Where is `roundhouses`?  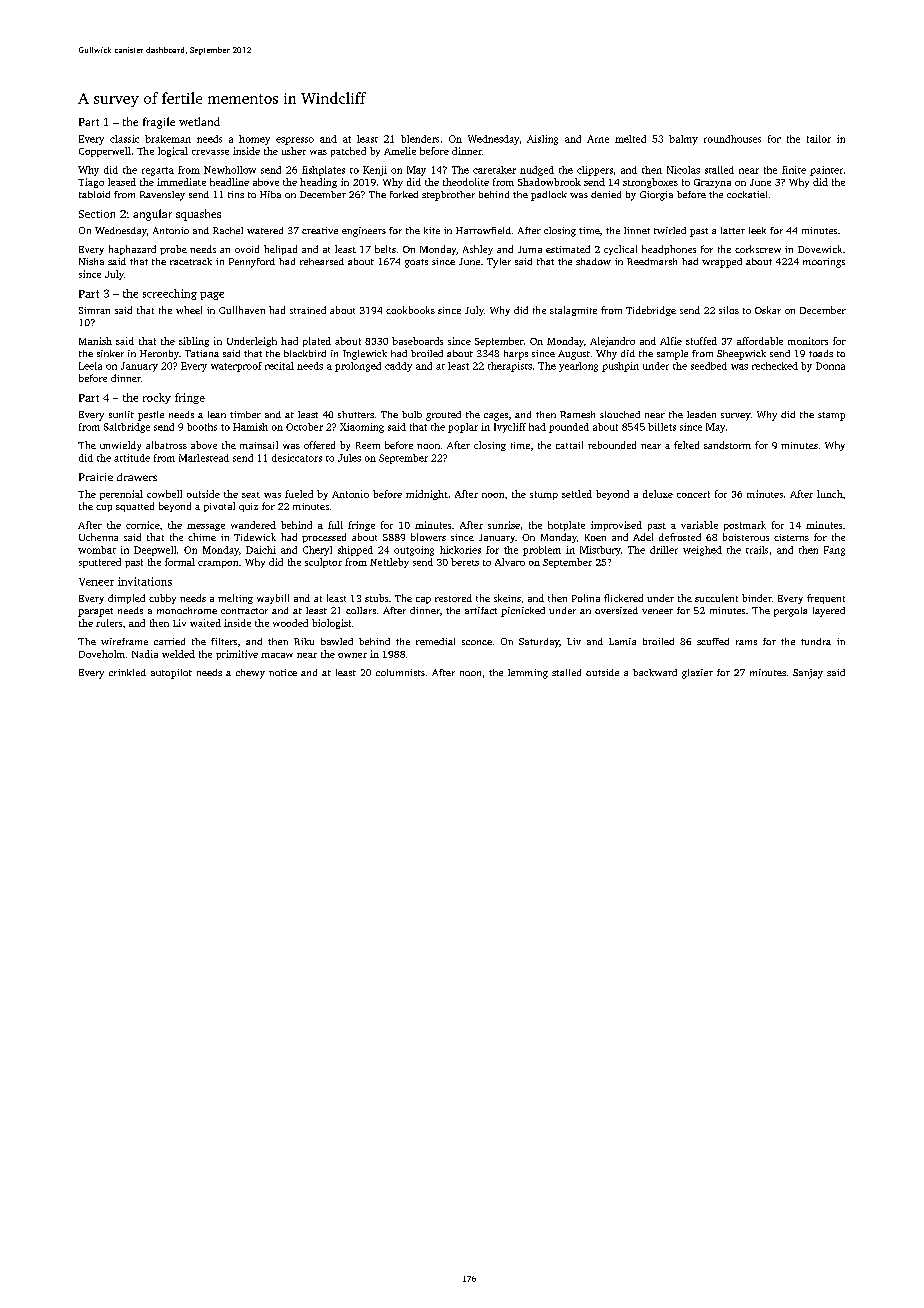 roundhouses is located at coordinates (732, 139).
